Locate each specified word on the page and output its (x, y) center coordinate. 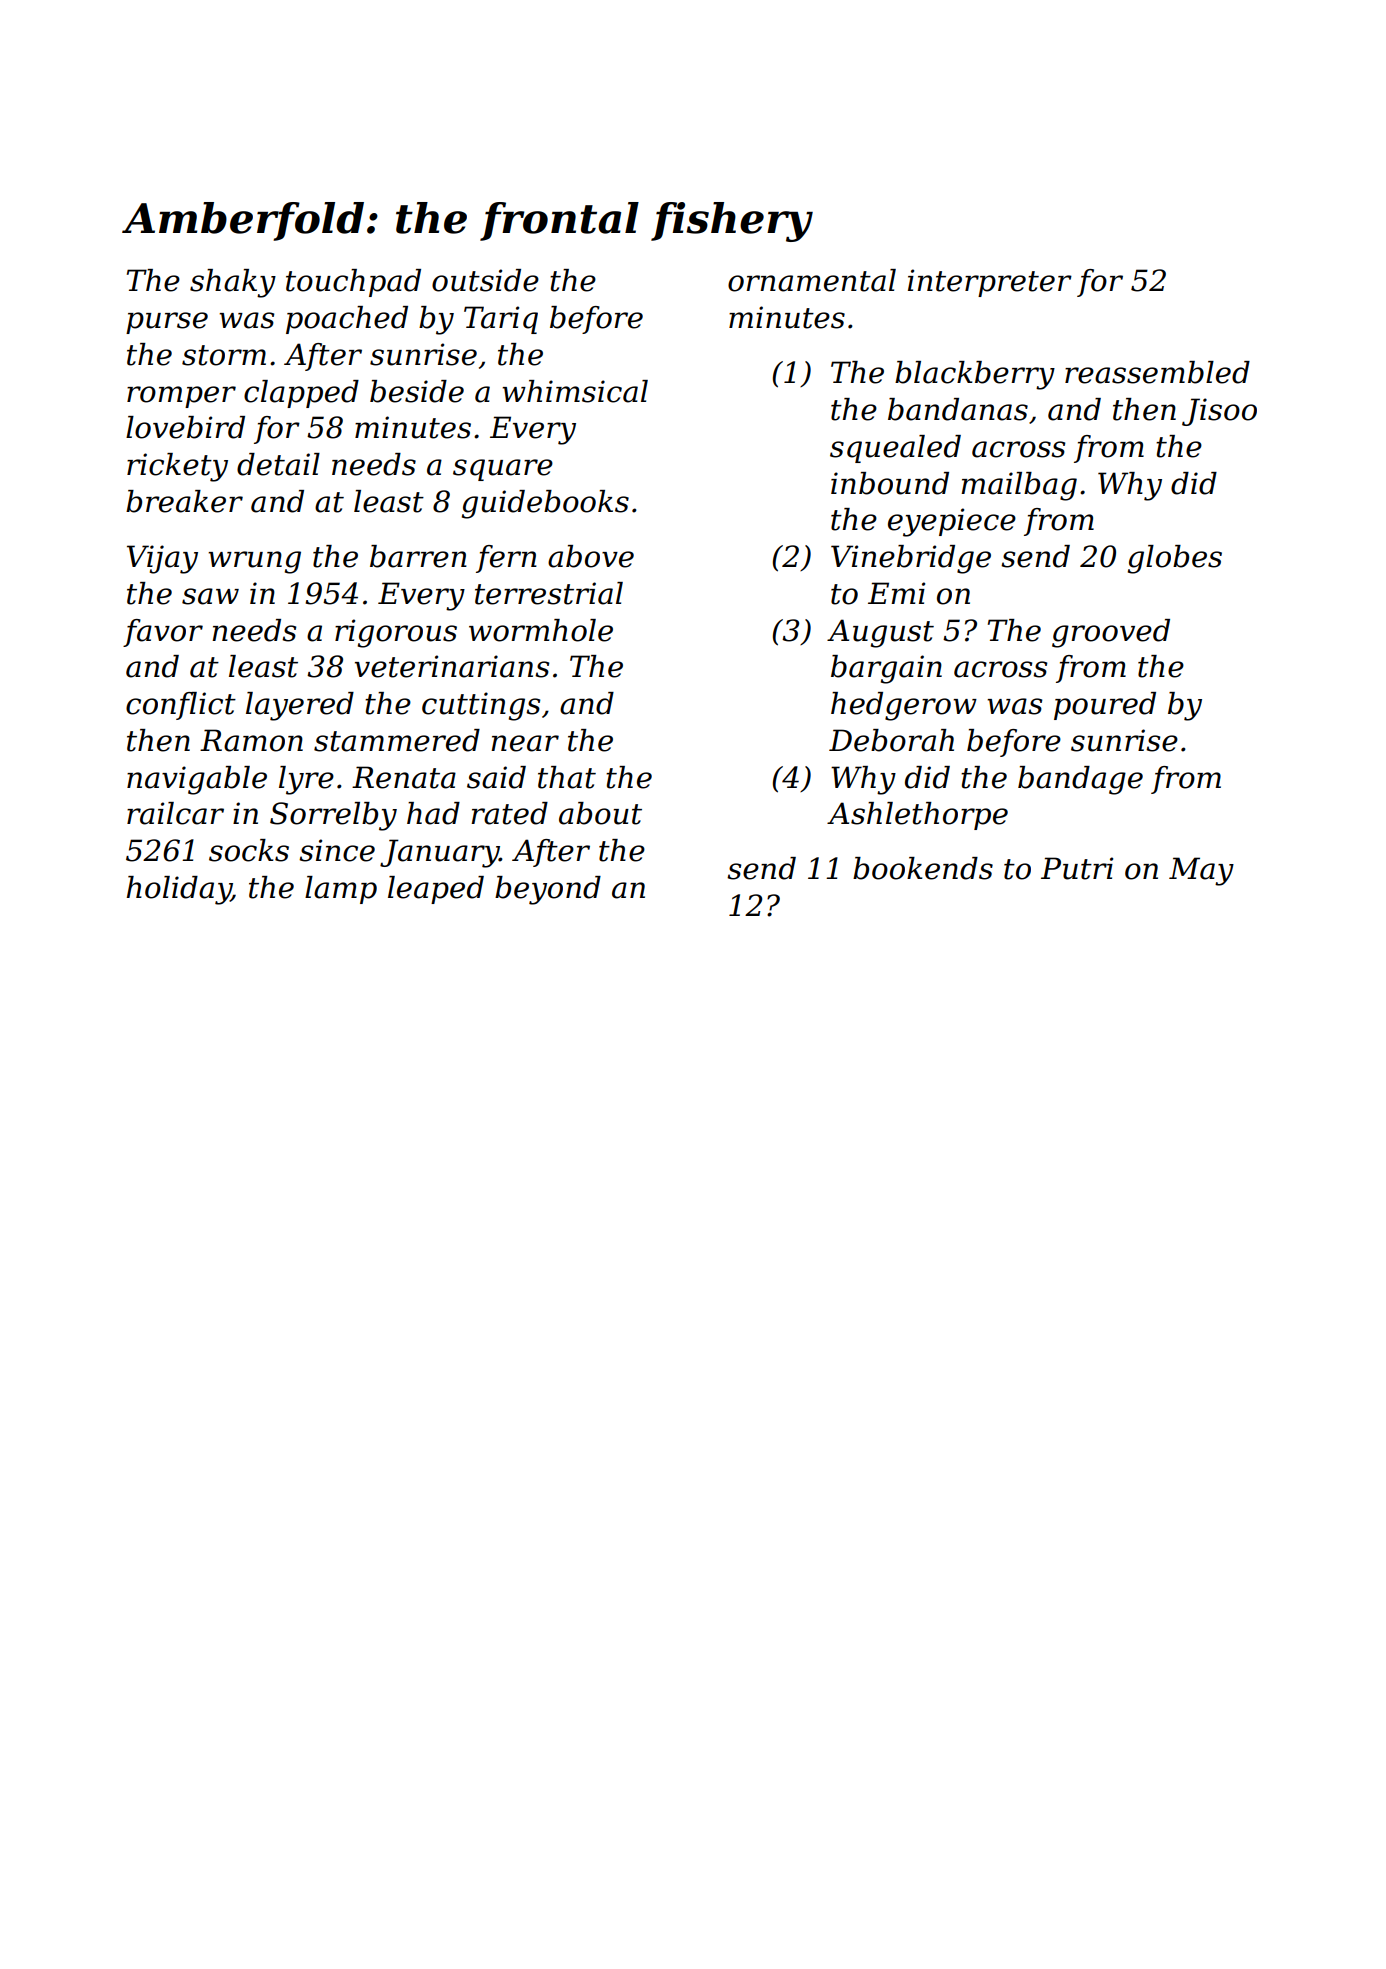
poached (347, 320)
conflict (181, 706)
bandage (1080, 780)
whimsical (575, 391)
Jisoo (1219, 412)
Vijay (162, 559)
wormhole (541, 630)
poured (1105, 706)
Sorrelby (333, 816)
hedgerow (904, 706)
